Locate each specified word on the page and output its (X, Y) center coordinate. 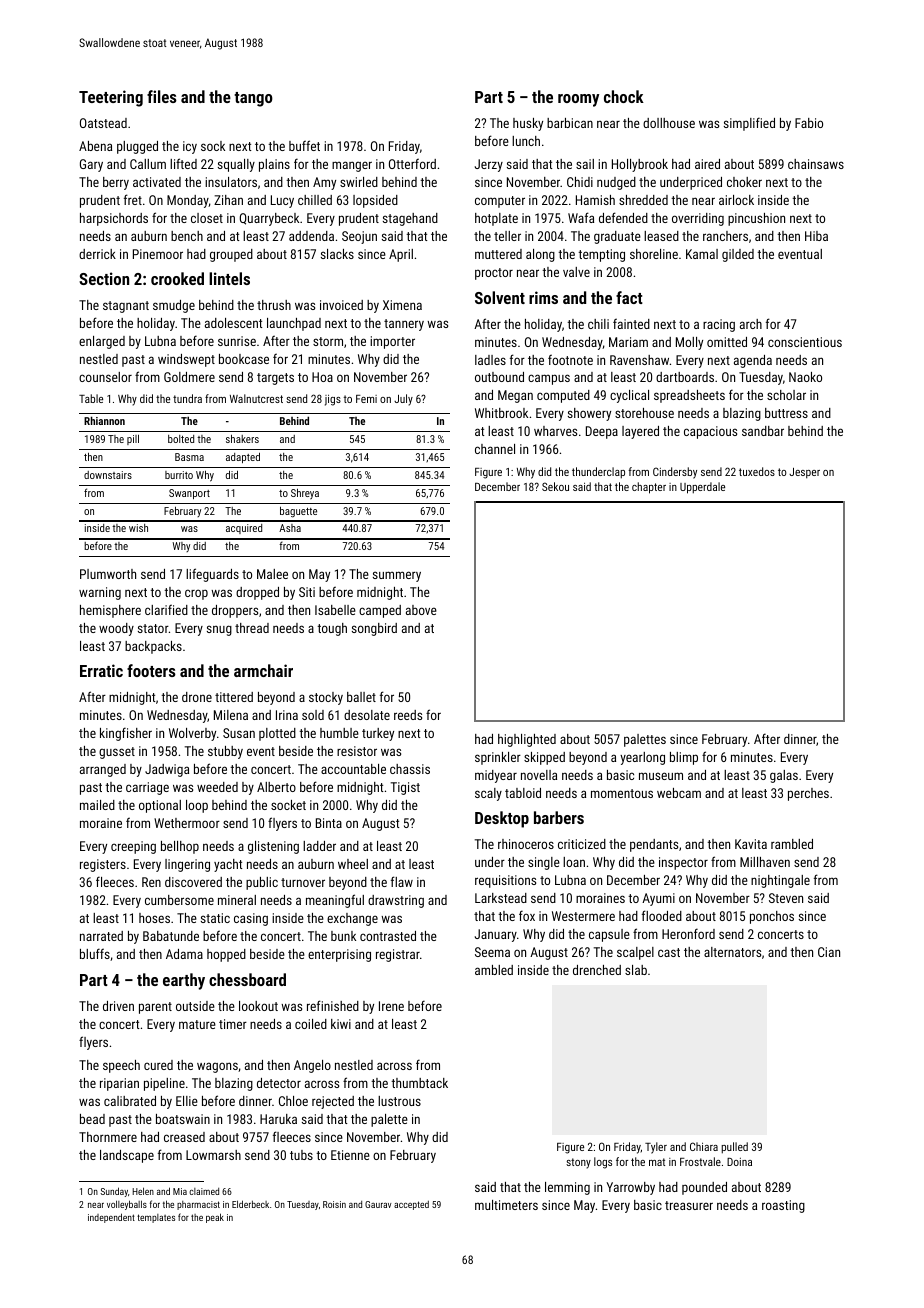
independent (111, 1218)
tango (253, 99)
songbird (374, 629)
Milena (231, 715)
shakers (242, 439)
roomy (578, 100)
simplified (749, 124)
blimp (684, 758)
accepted (411, 1205)
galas (784, 776)
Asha (290, 528)
